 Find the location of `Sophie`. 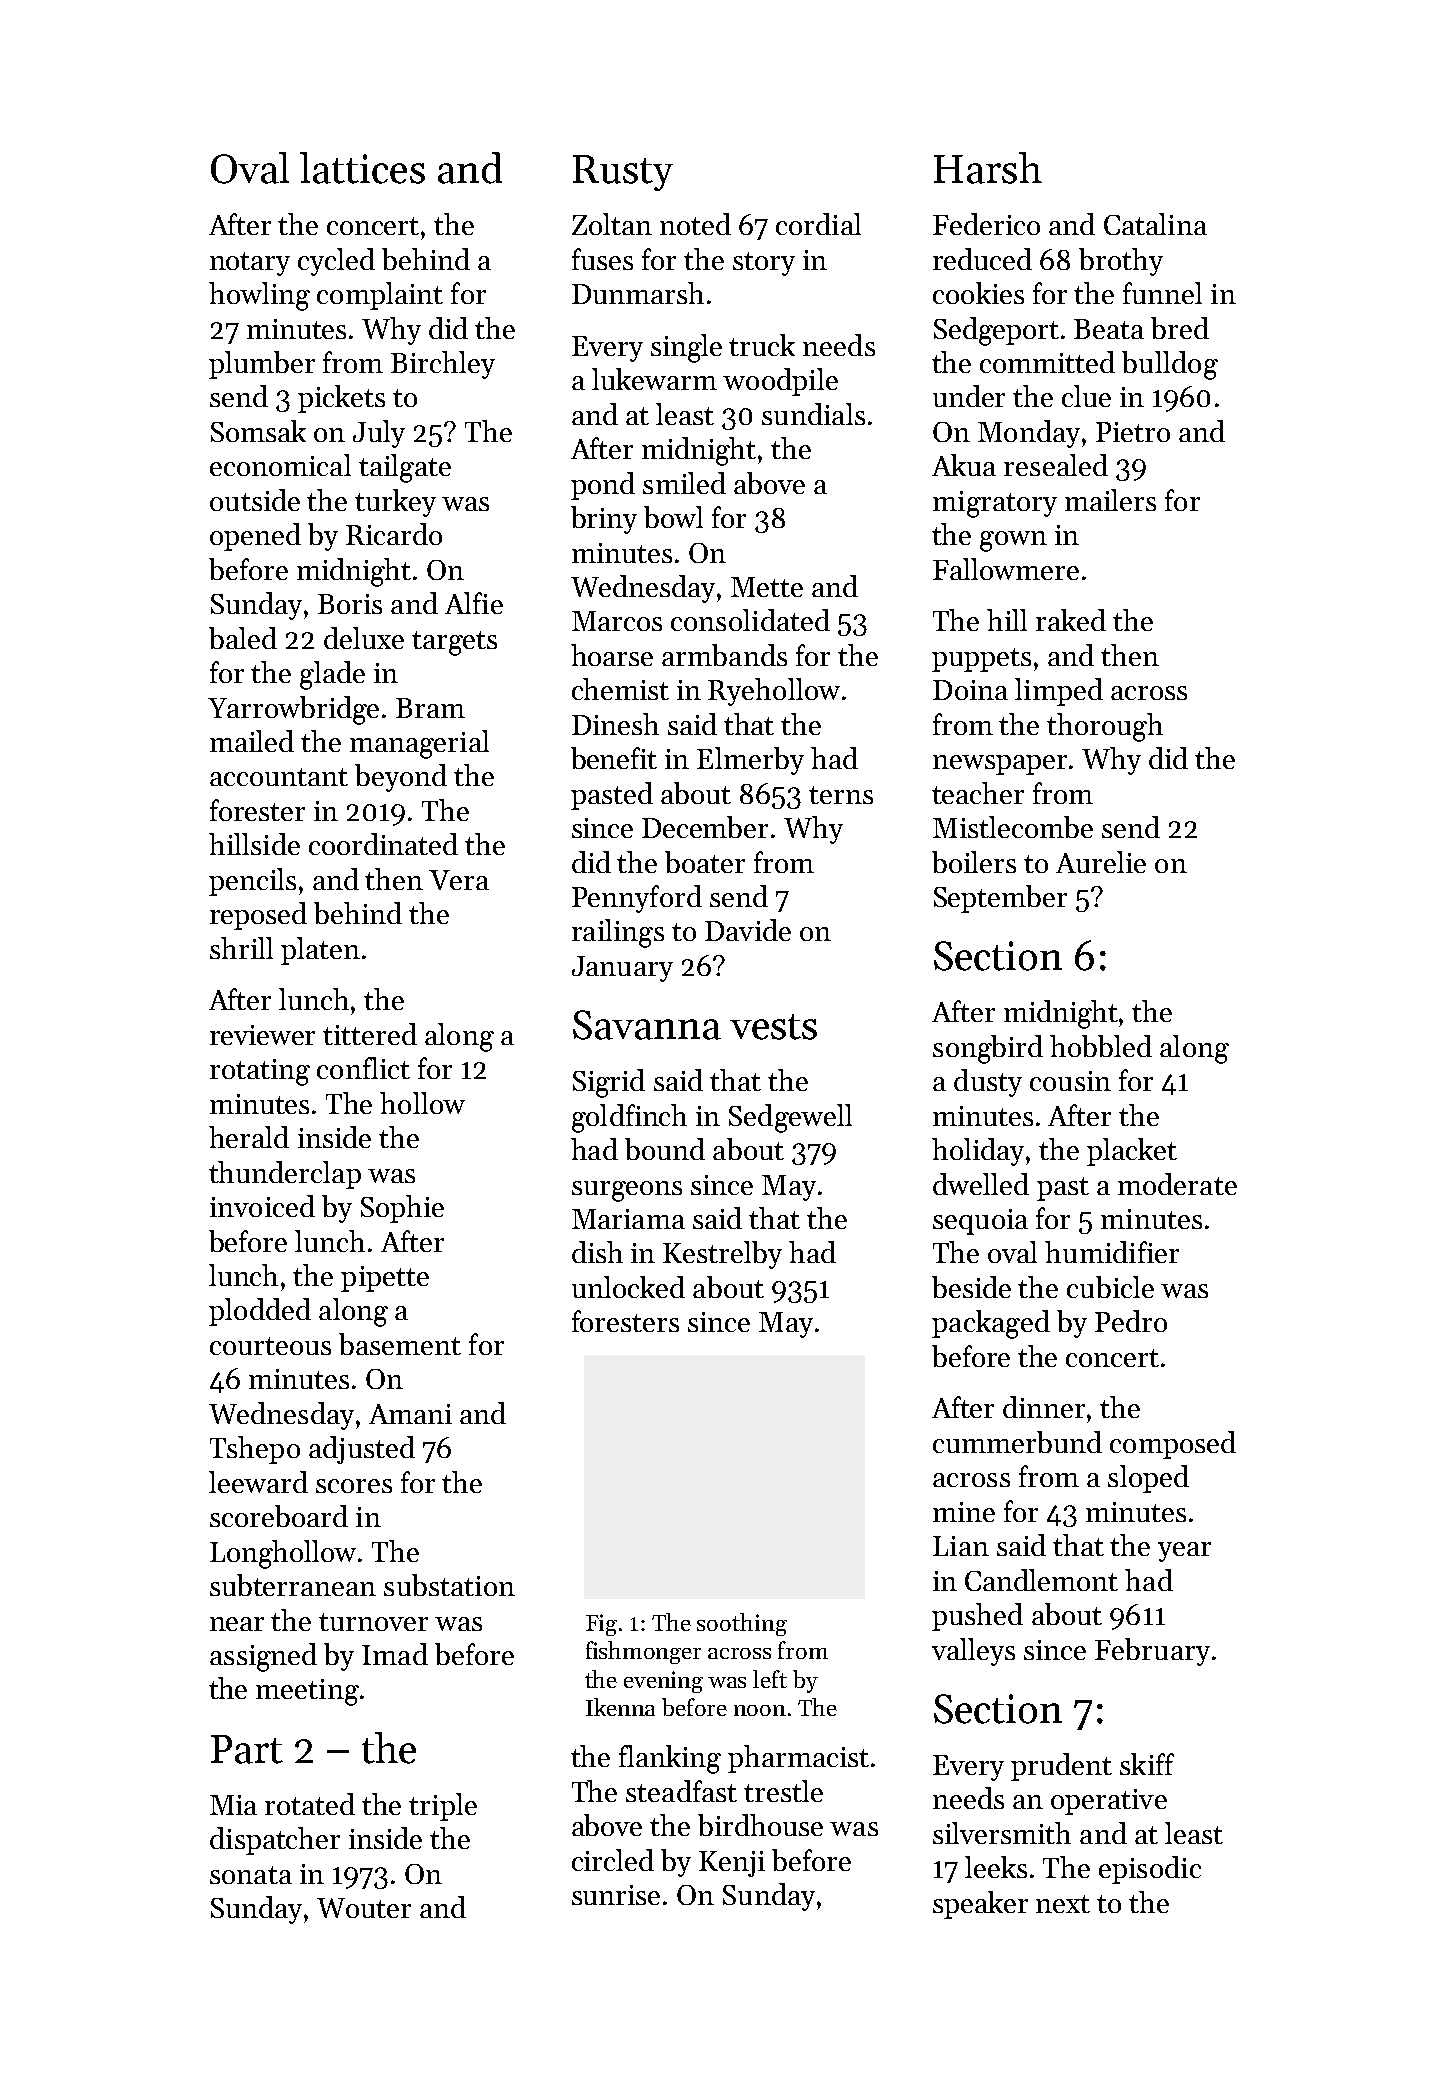

Sophie is located at coordinates (402, 1209).
